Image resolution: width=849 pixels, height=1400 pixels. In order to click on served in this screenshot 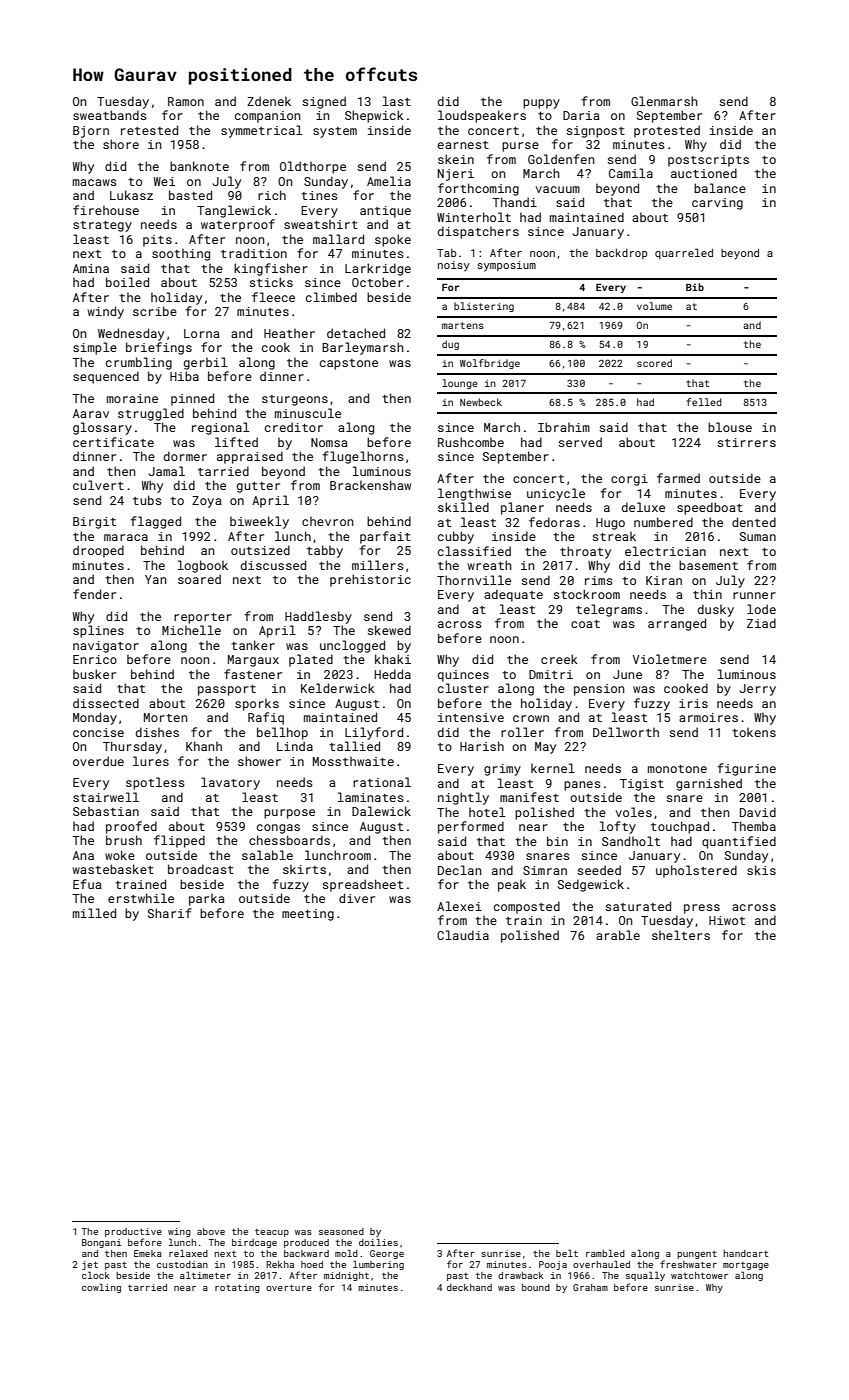, I will do `click(580, 442)`.
